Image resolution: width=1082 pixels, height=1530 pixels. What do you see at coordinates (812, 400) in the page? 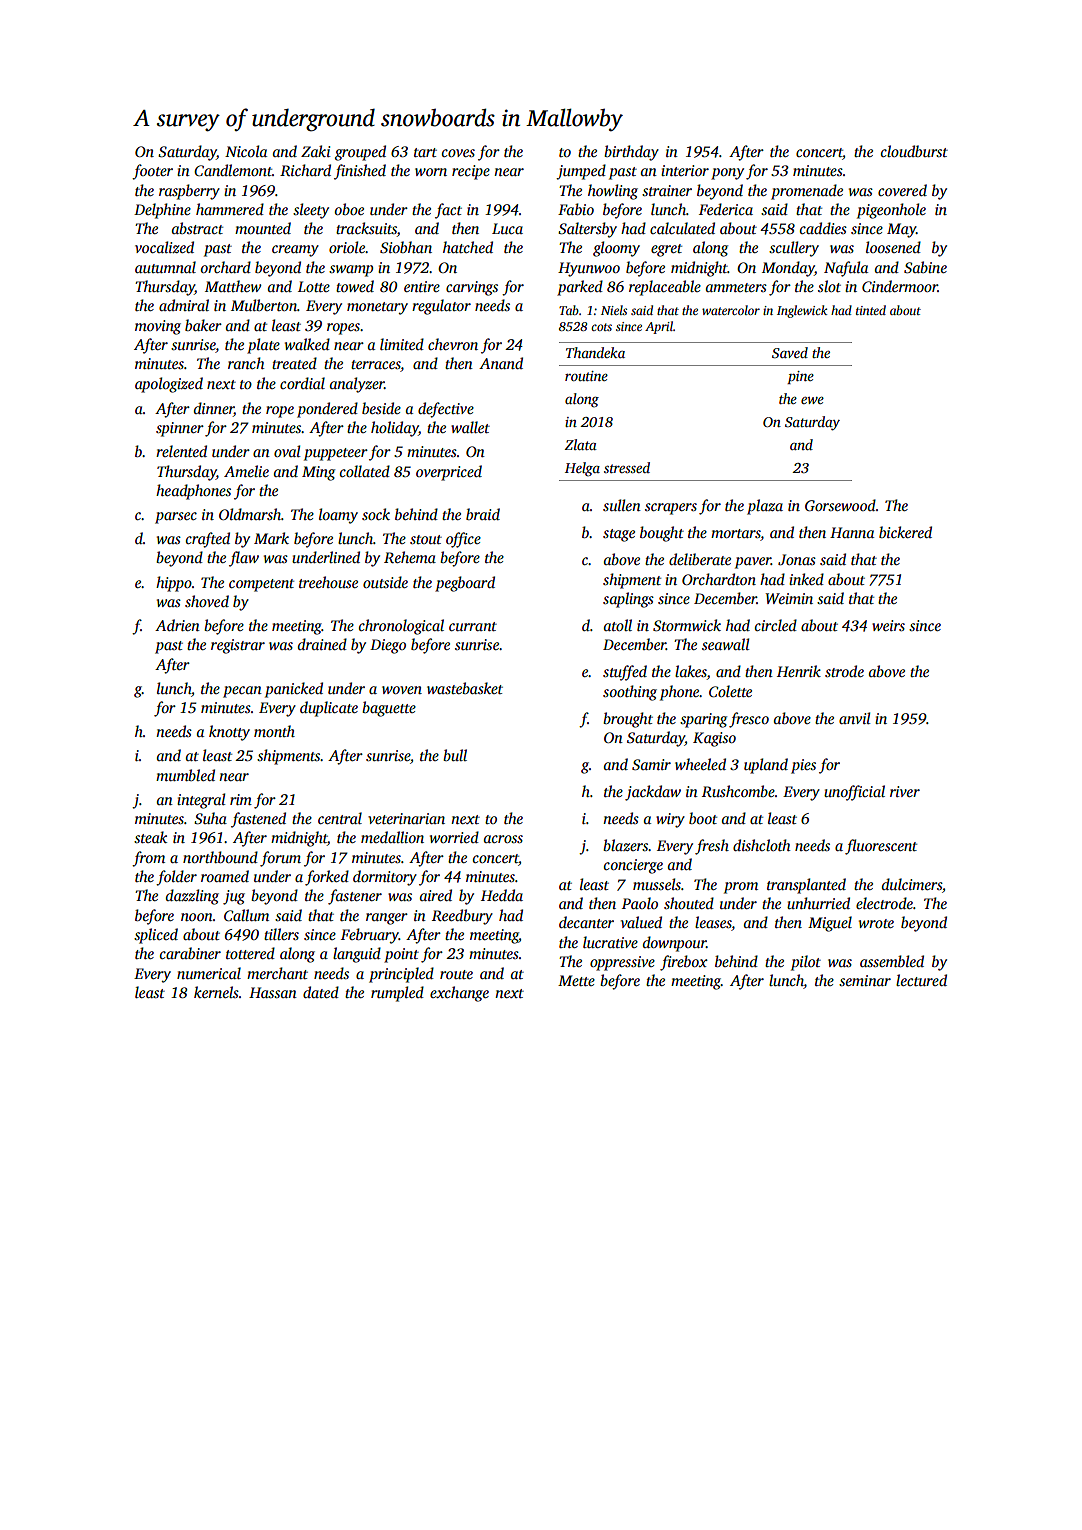
I see `ewe` at bounding box center [812, 400].
